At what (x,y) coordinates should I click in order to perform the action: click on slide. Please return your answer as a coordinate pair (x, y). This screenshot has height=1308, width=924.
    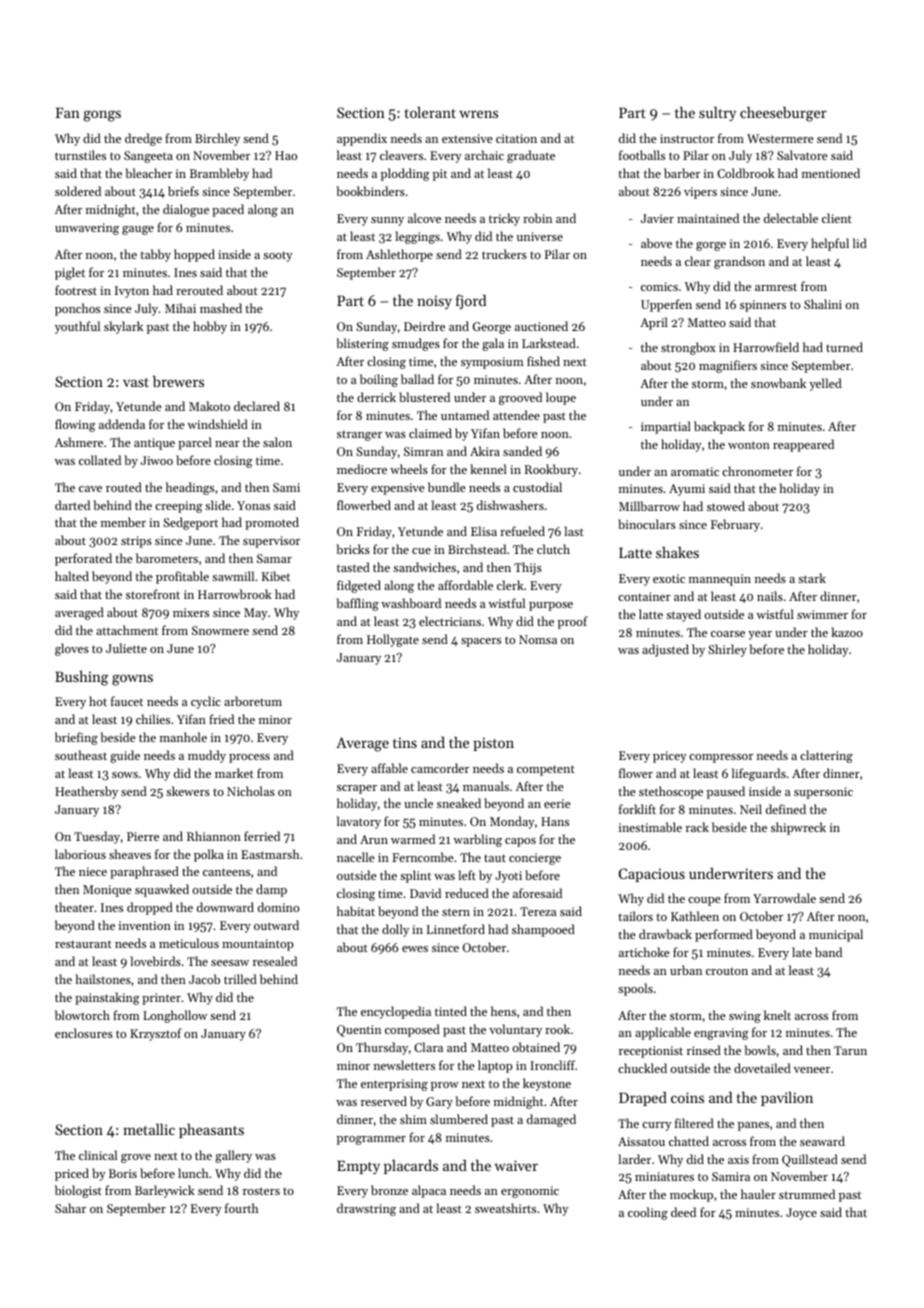
    Looking at the image, I should click on (218, 505).
